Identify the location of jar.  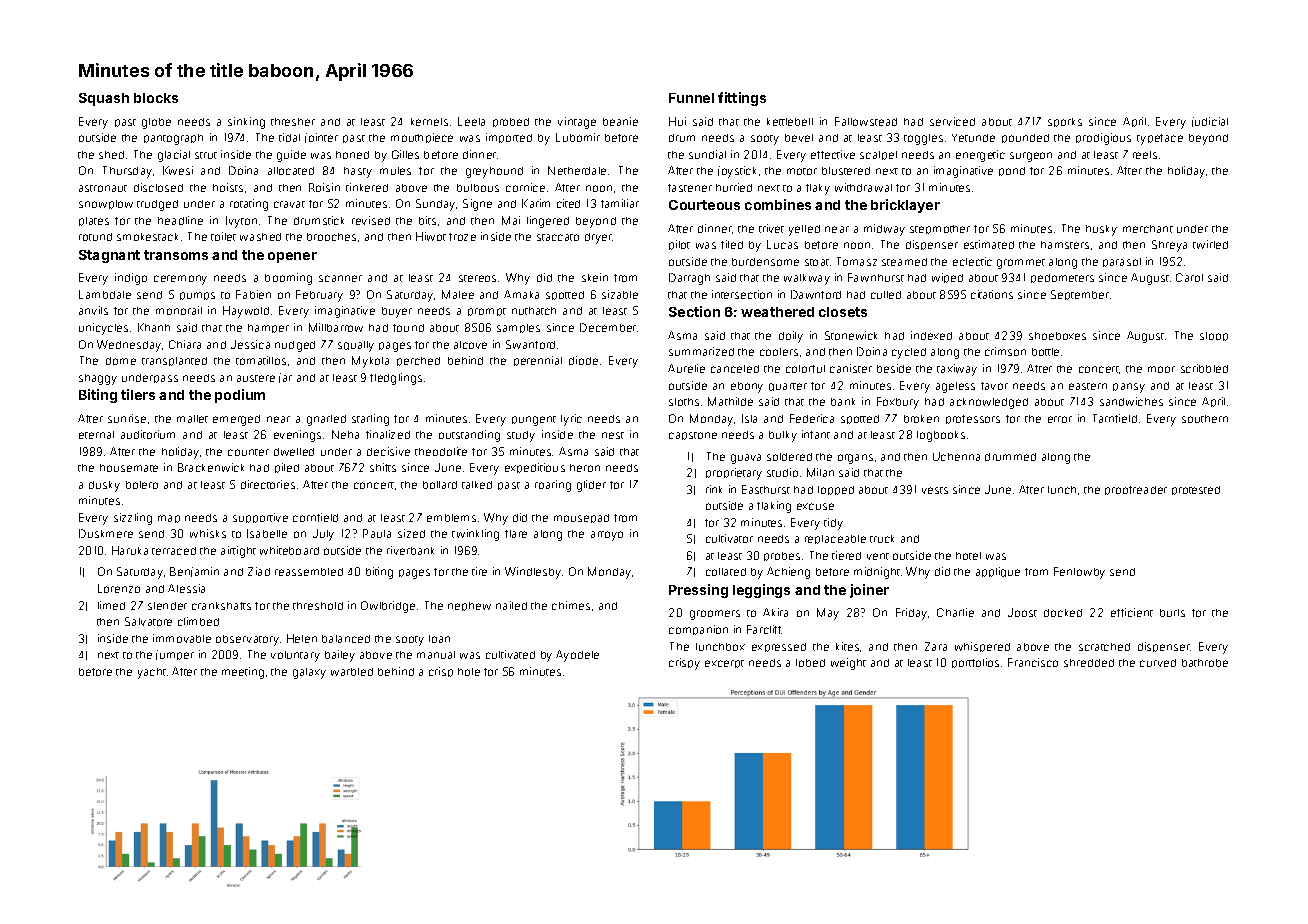
(285, 378).
